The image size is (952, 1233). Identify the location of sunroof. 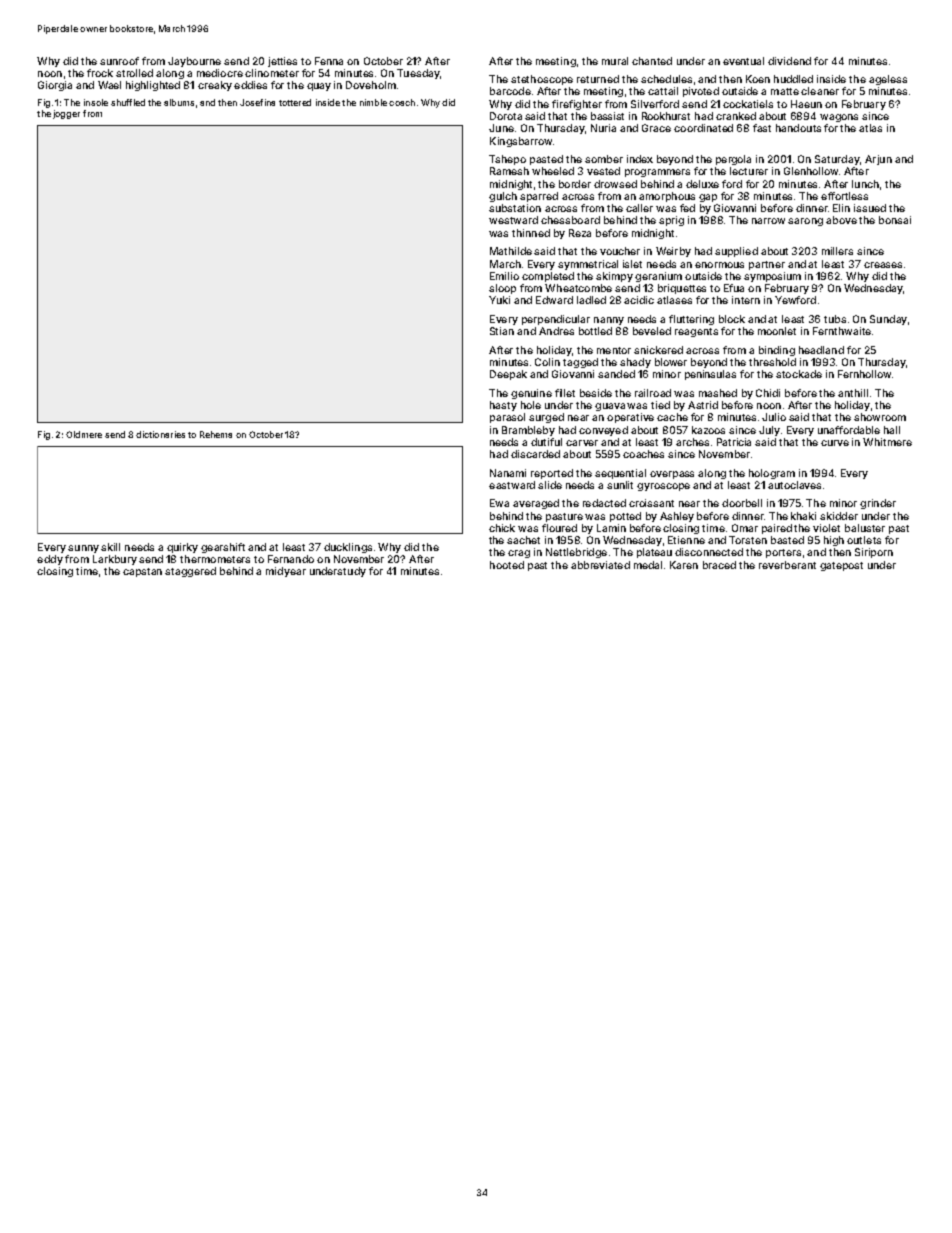
(119, 61).
